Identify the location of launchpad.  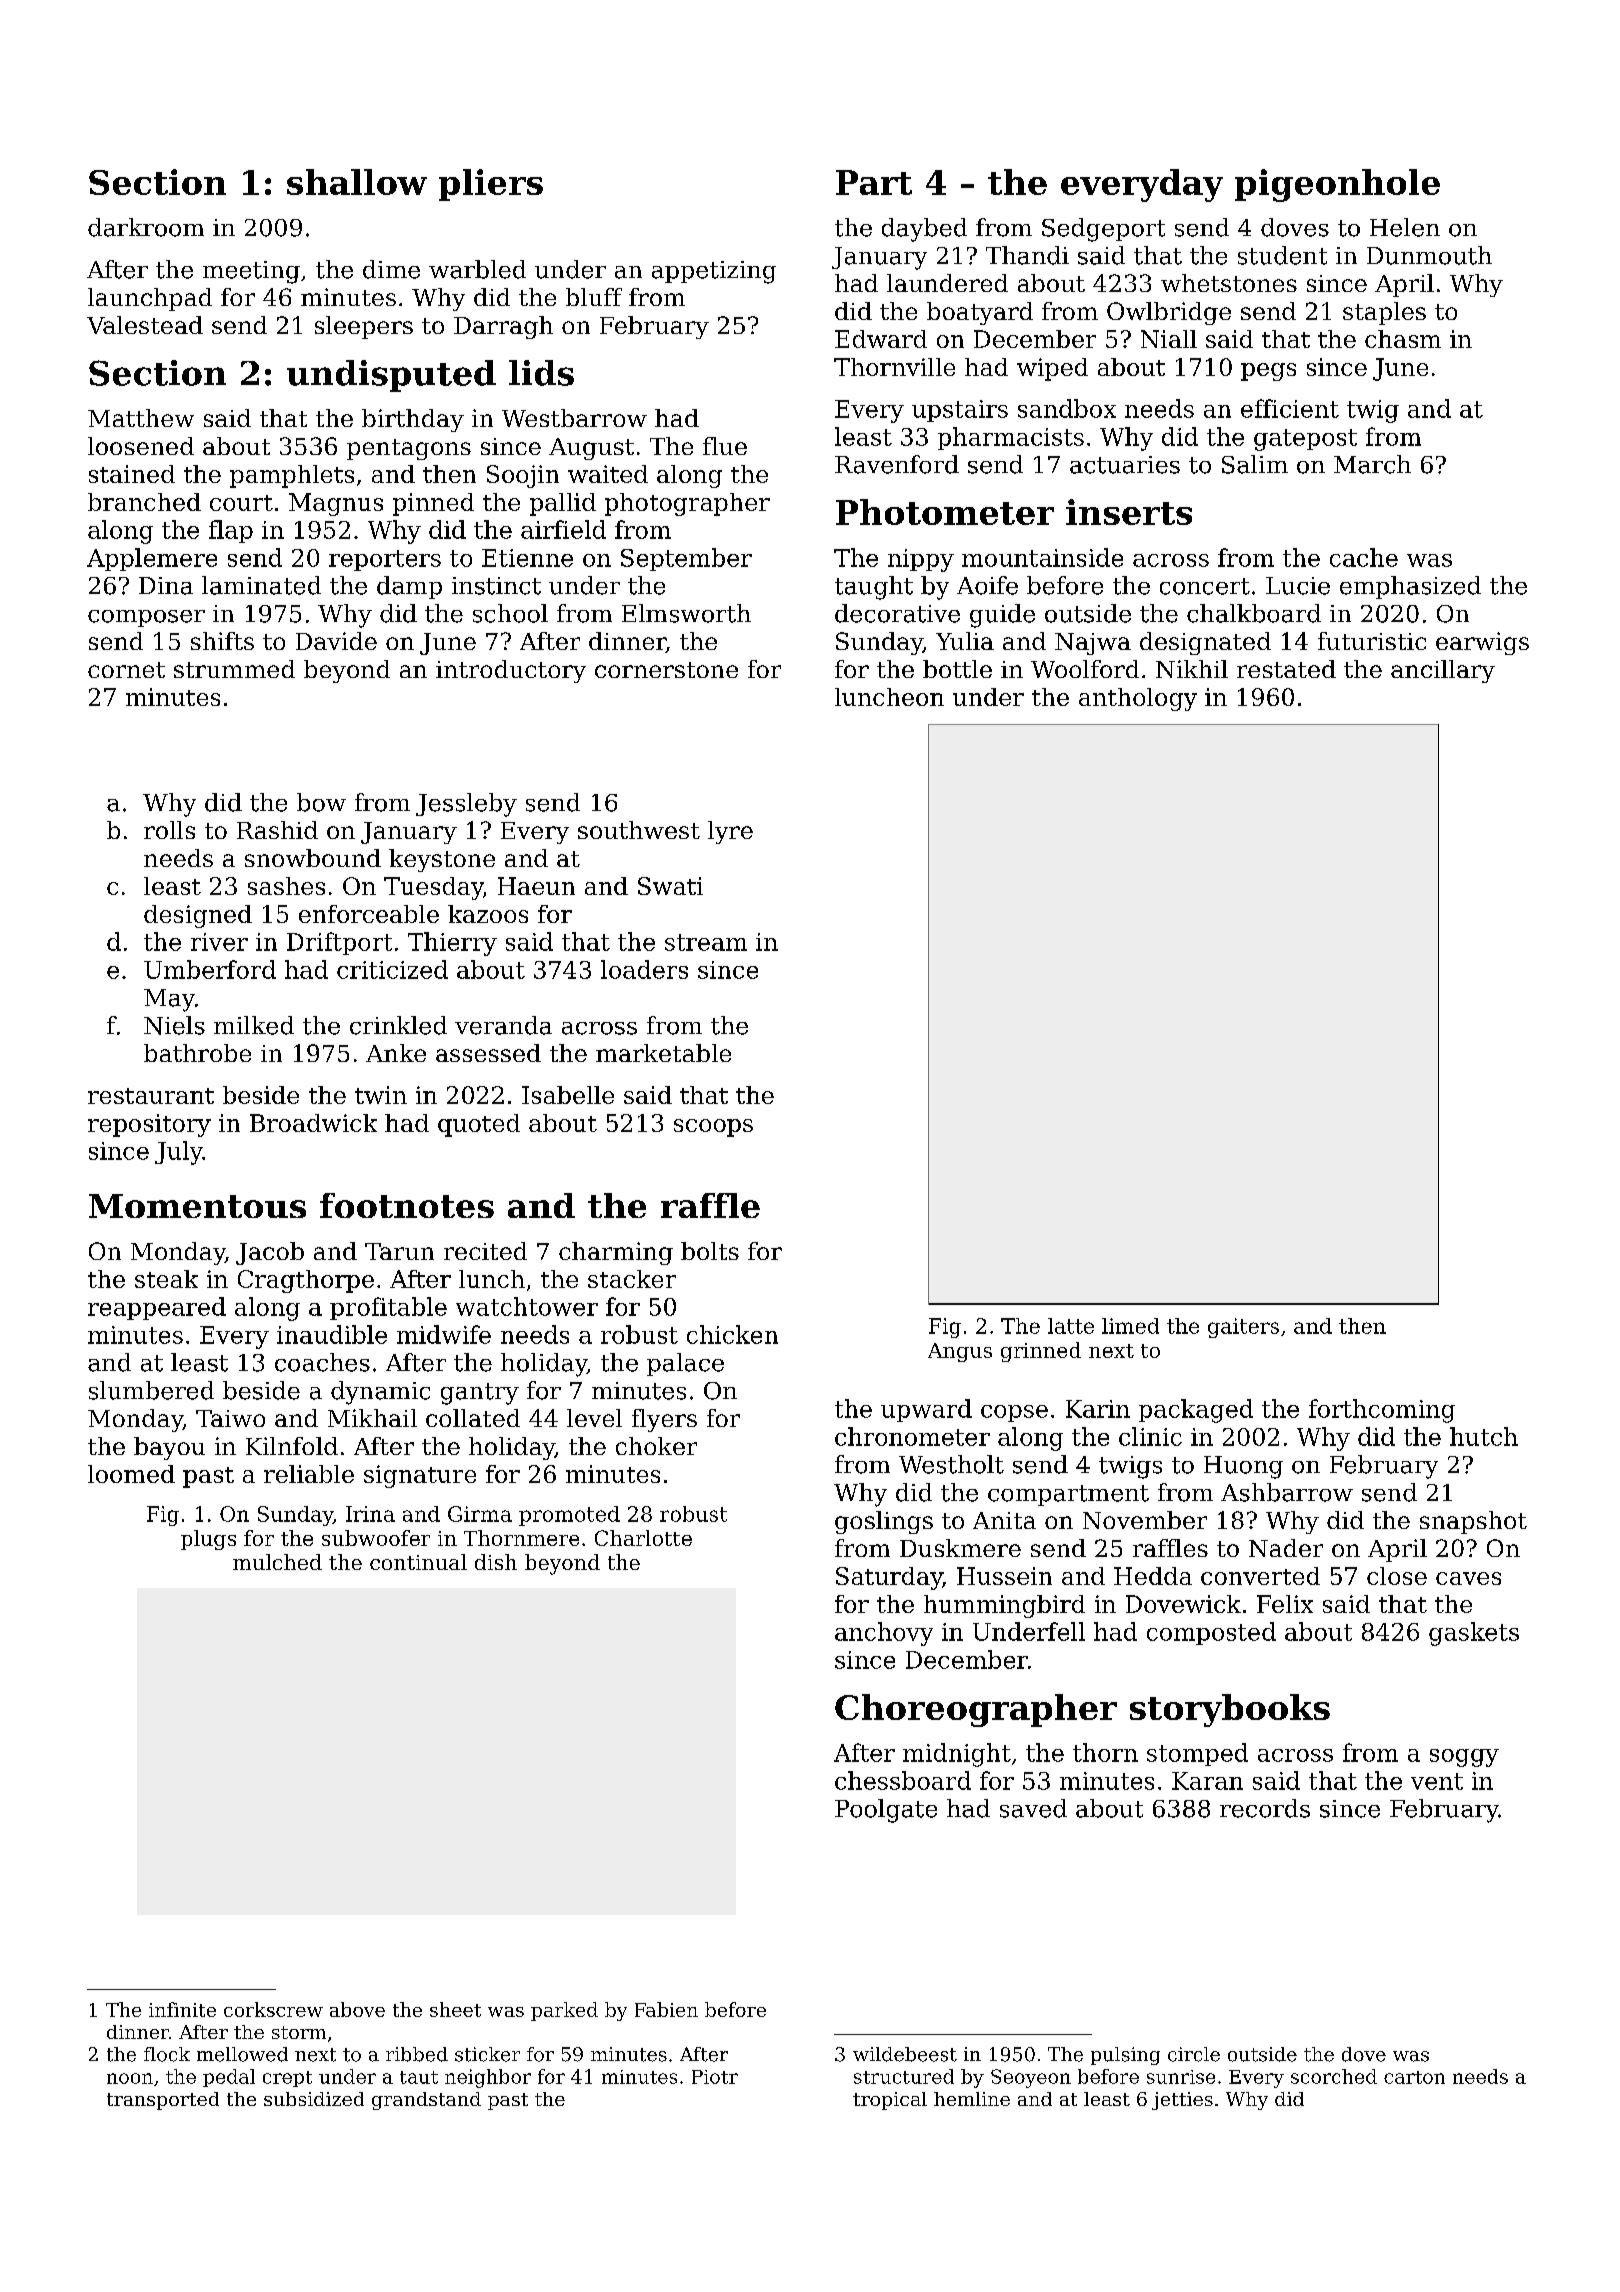
(150, 299).
